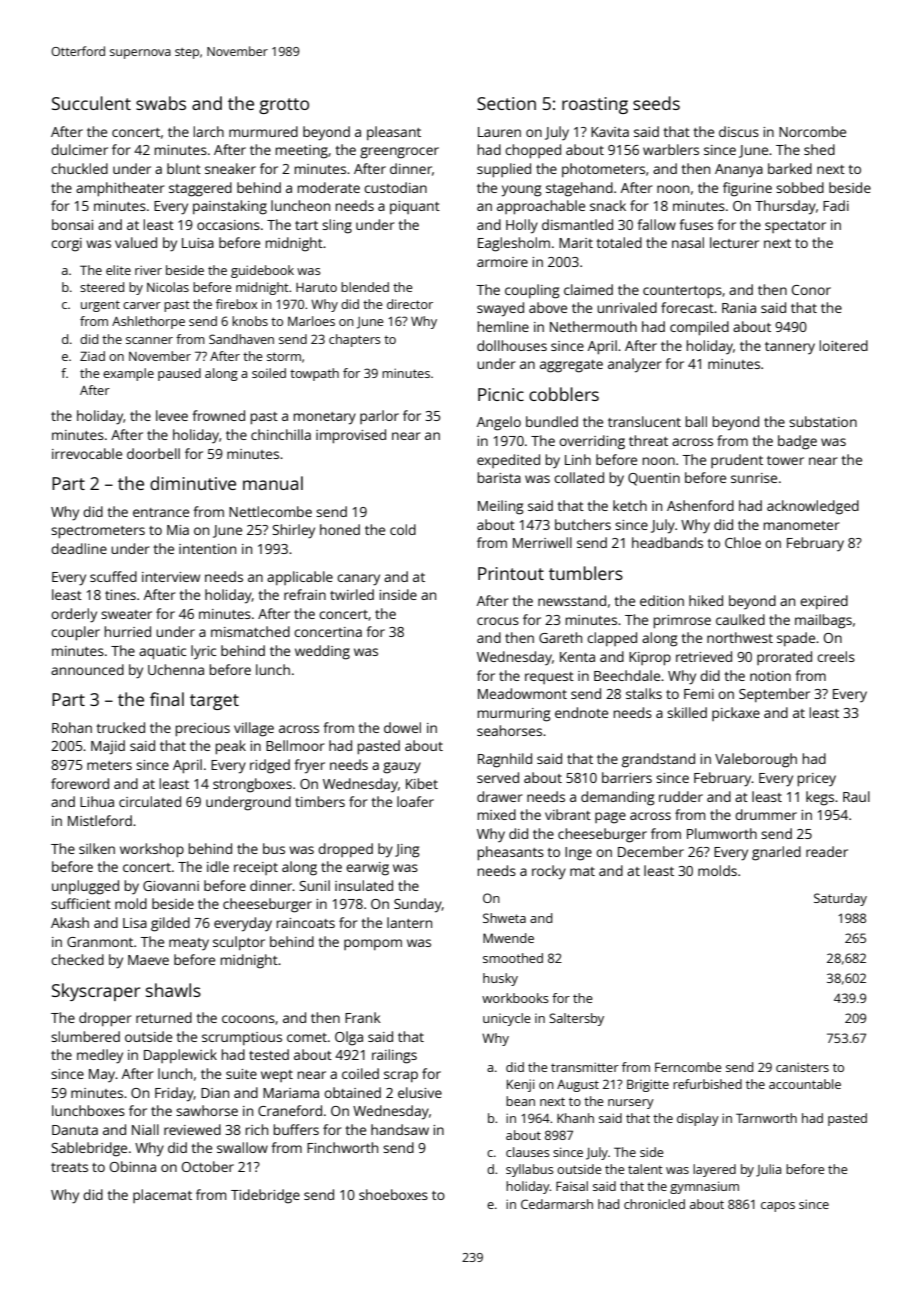 The width and height of the screenshot is (924, 1308). Describe the element at coordinates (345, 850) in the screenshot. I see `dropped` at that location.
